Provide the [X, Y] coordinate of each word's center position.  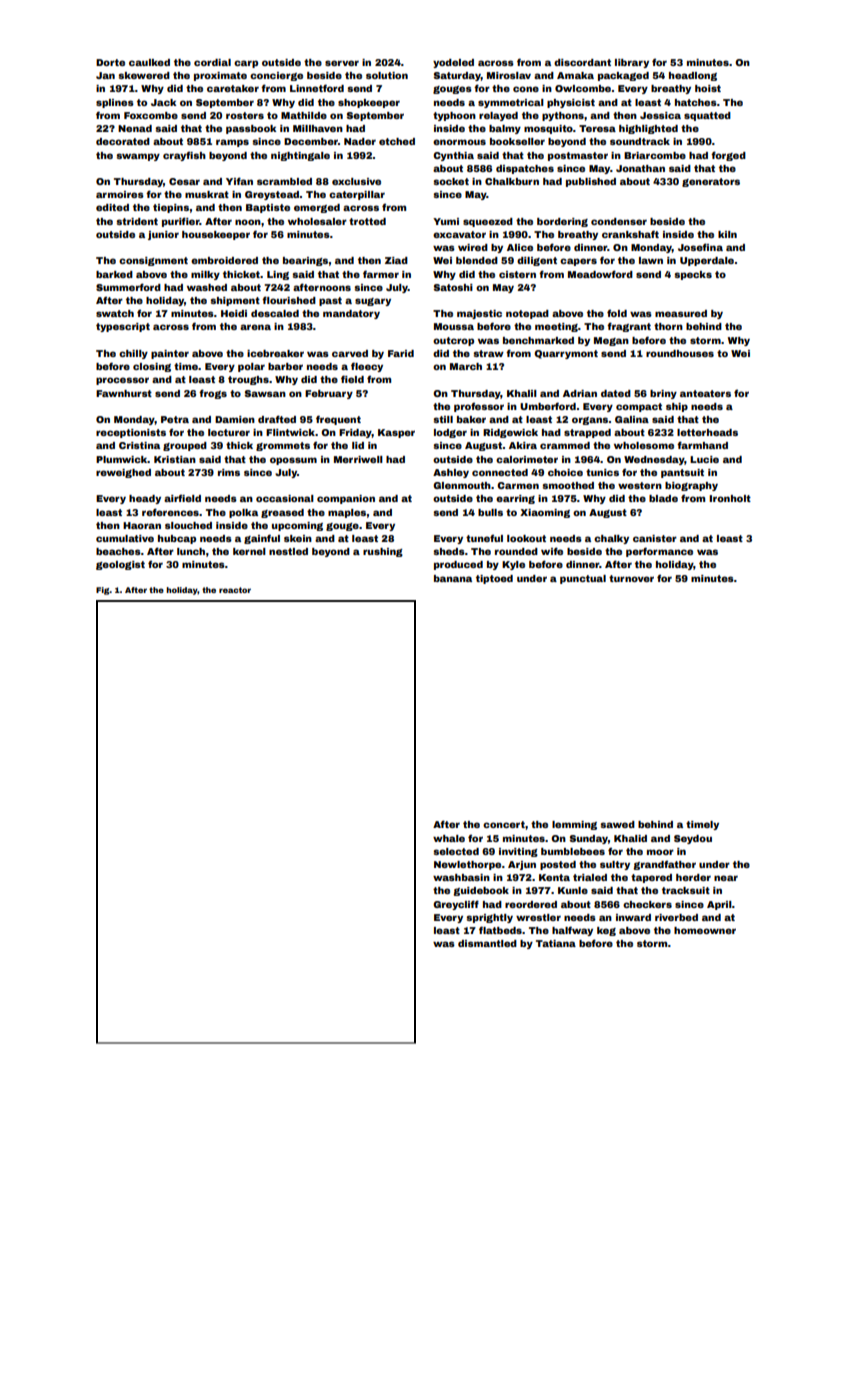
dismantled [487, 943]
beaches [118, 551]
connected [500, 472]
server [342, 63]
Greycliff [456, 905]
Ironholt [730, 498]
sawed [617, 824]
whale [449, 838]
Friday [355, 433]
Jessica [660, 115]
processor [122, 381]
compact [639, 407]
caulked [149, 62]
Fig [103, 591]
